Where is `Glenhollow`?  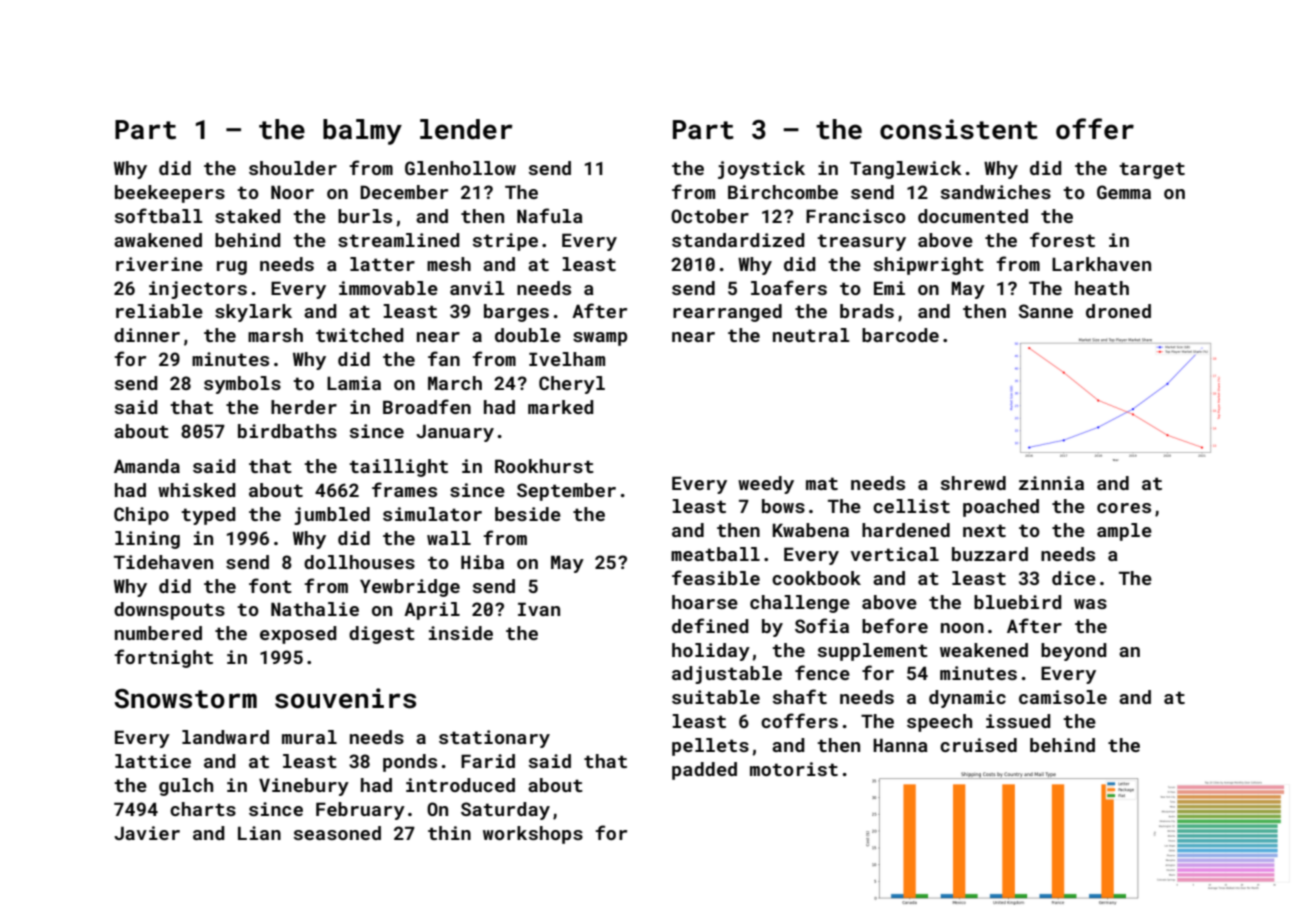
Glenhollow is located at coordinates (460, 168).
